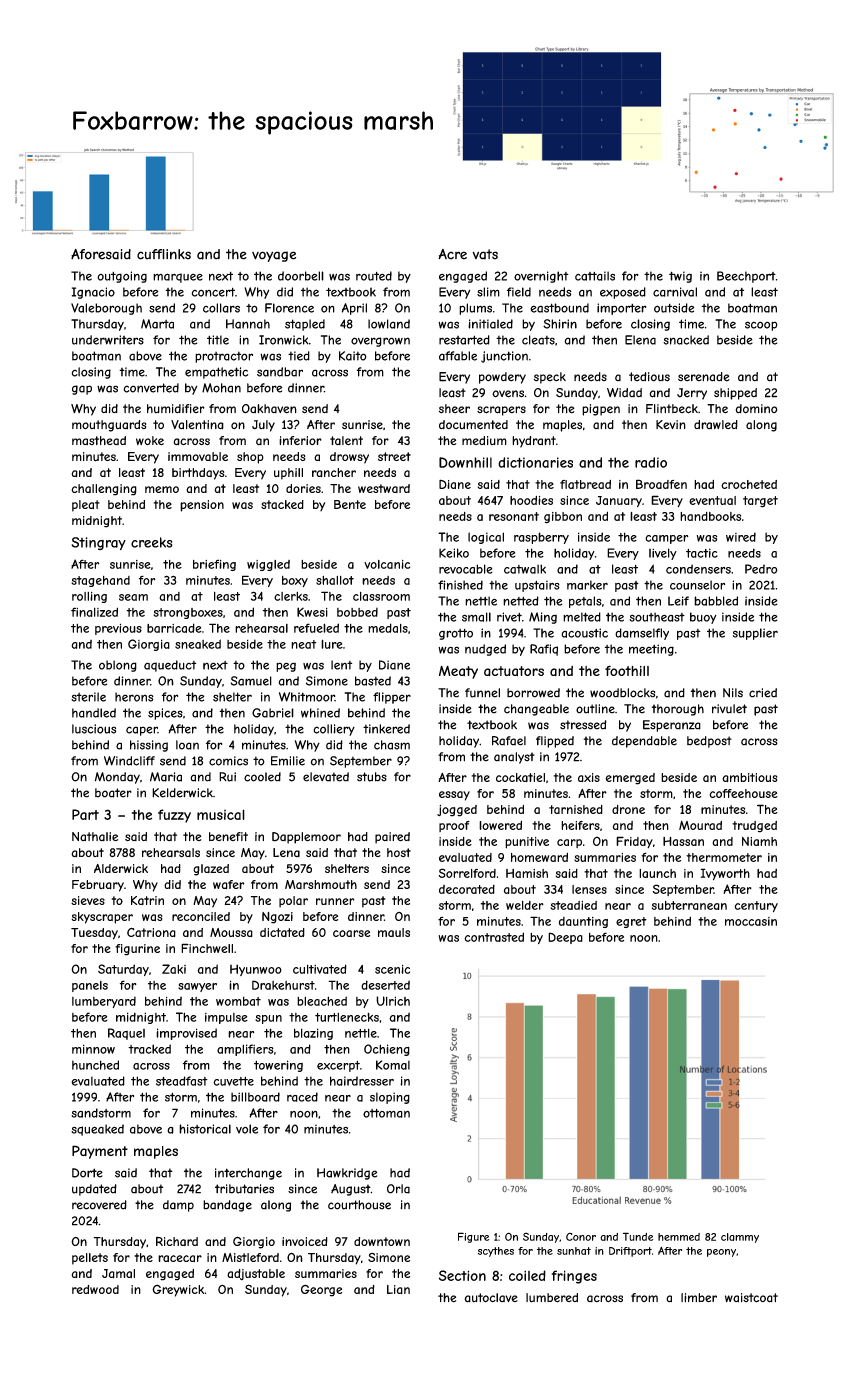 The image size is (849, 1400). I want to click on radio, so click(651, 462).
